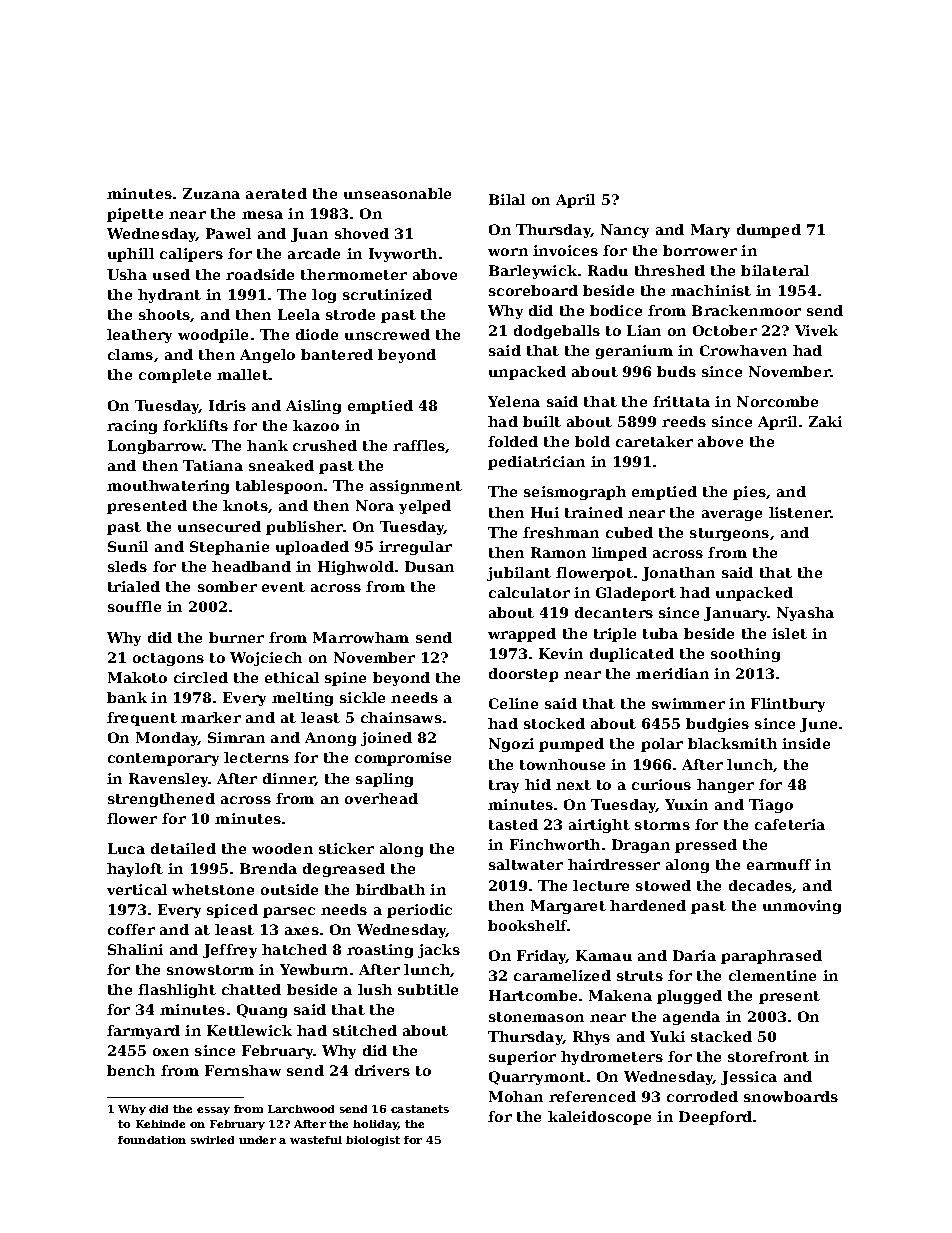  I want to click on Mary, so click(710, 231).
